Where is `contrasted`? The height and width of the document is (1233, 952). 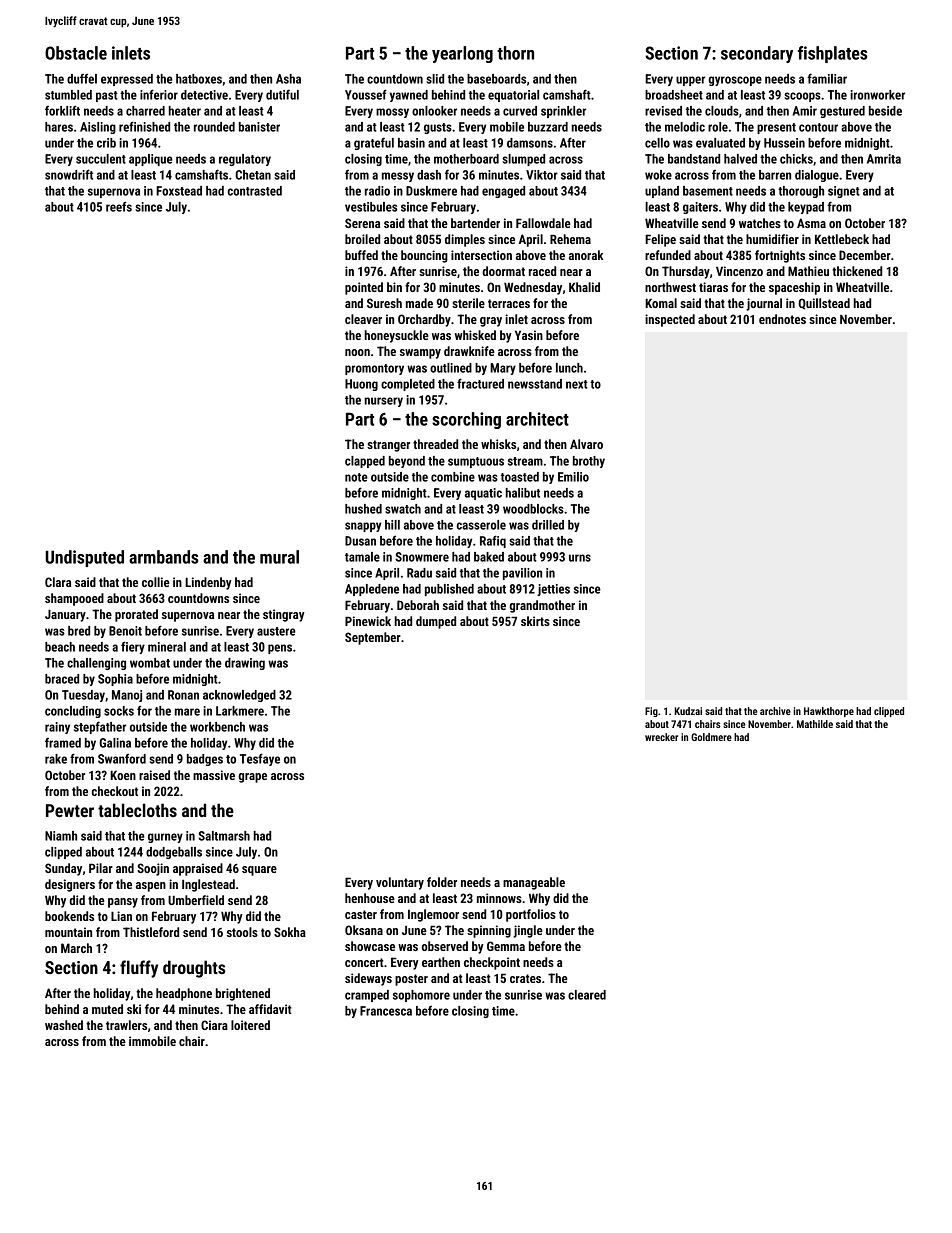 contrasted is located at coordinates (255, 191).
